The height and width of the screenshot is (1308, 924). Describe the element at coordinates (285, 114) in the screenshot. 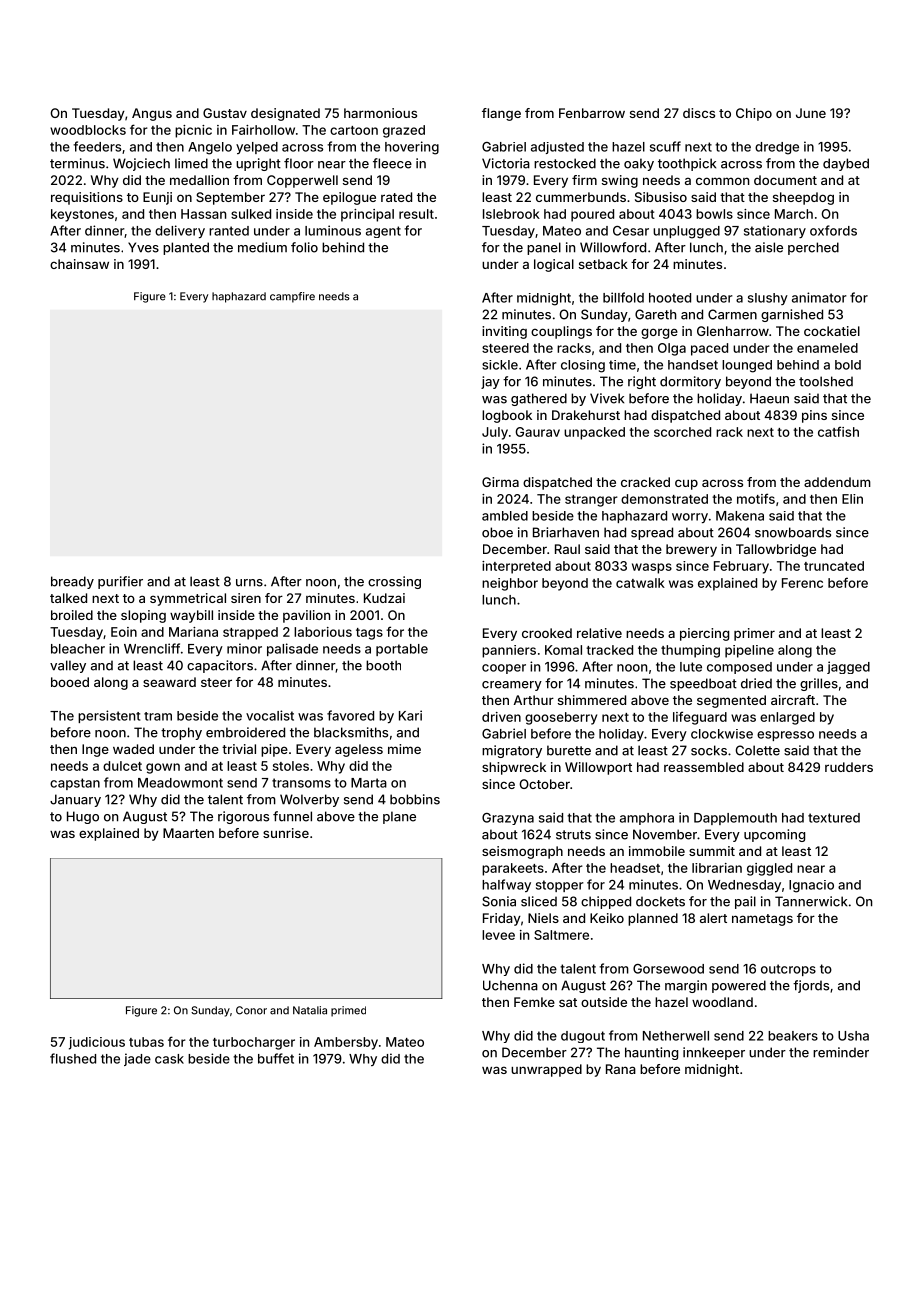

I see `designated` at that location.
